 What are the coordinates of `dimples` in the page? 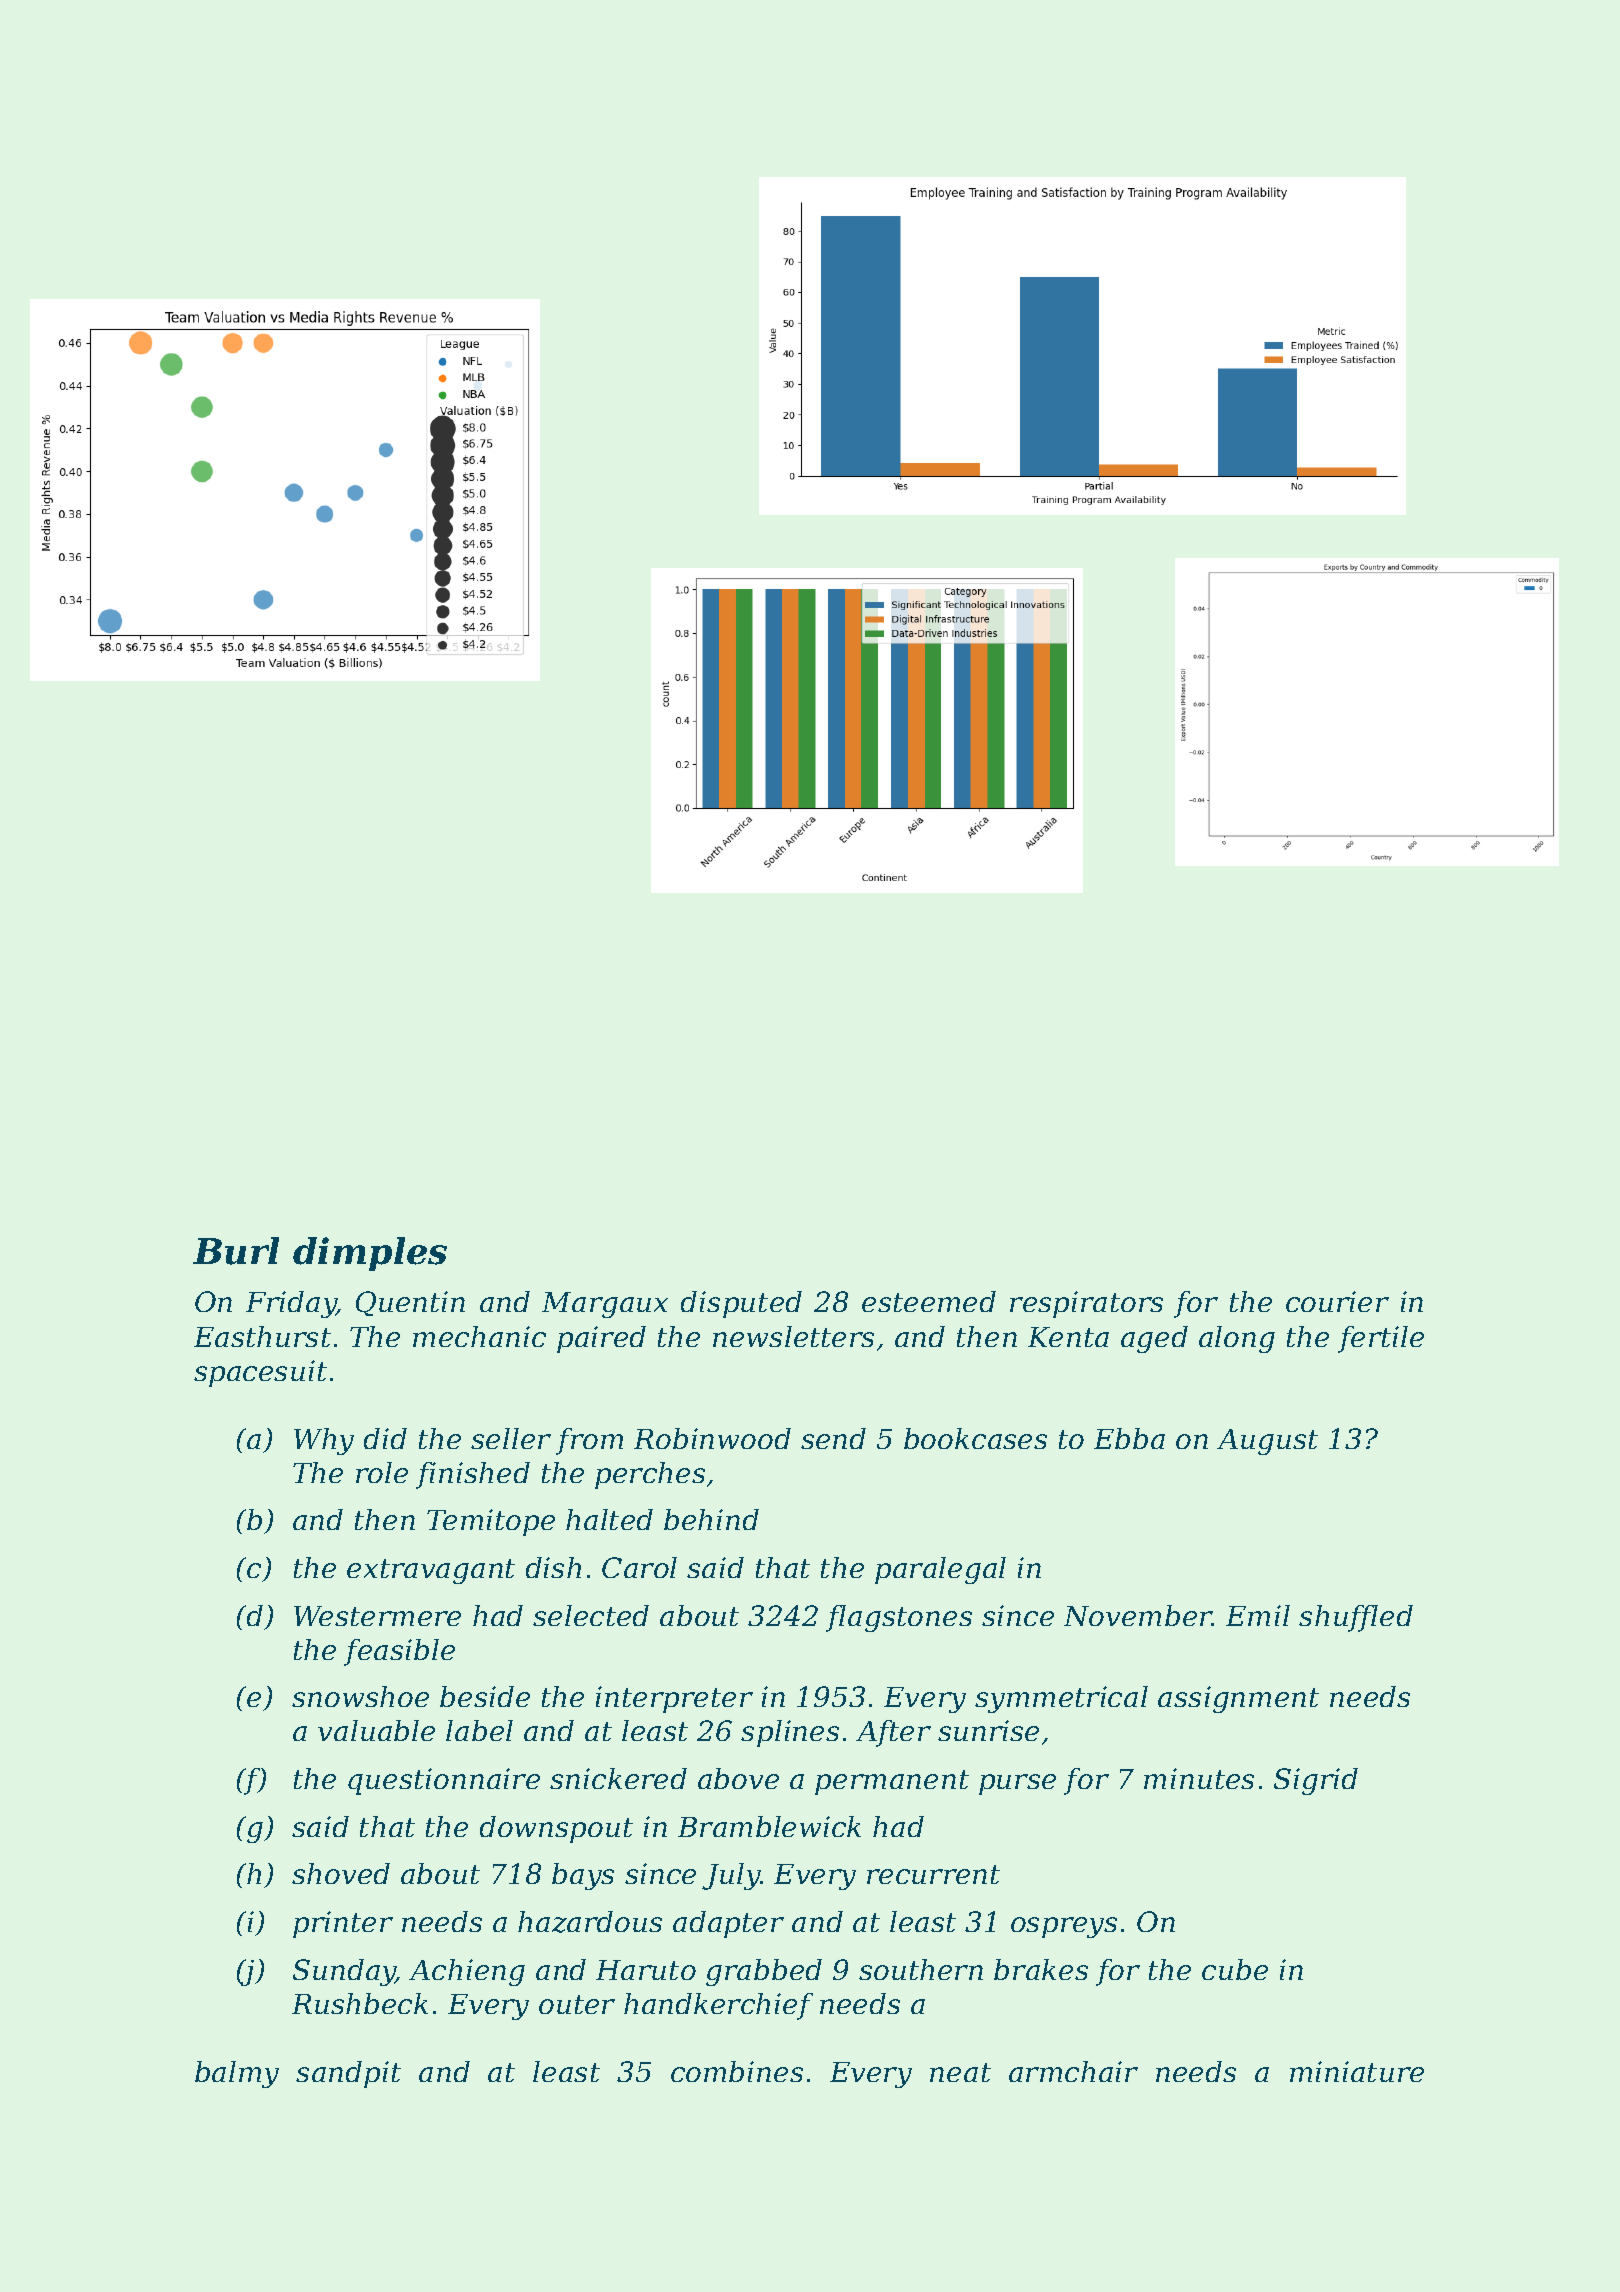 It's located at (370, 1254).
